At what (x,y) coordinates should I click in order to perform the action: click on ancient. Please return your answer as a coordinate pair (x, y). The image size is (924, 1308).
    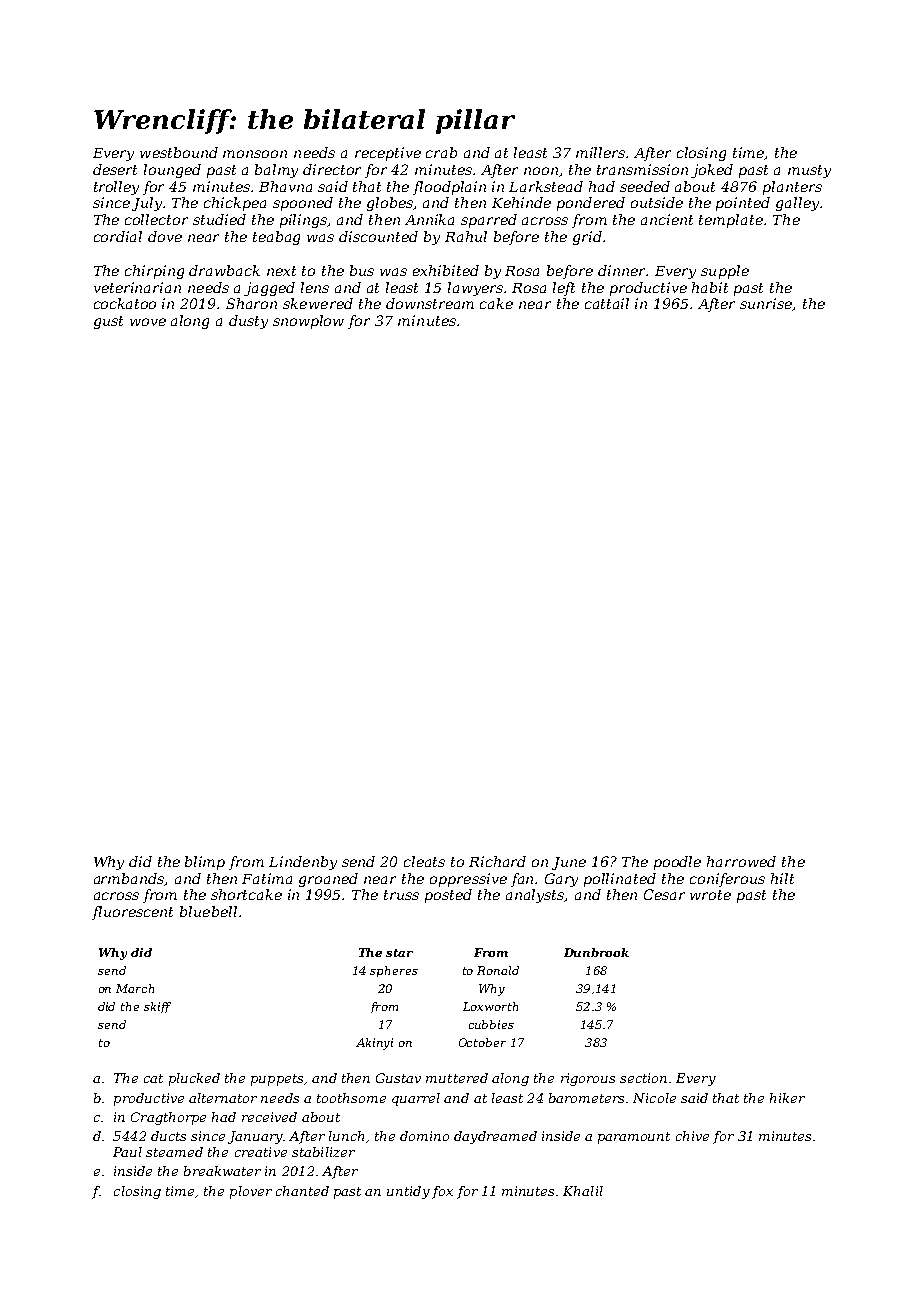
    Looking at the image, I should click on (667, 219).
